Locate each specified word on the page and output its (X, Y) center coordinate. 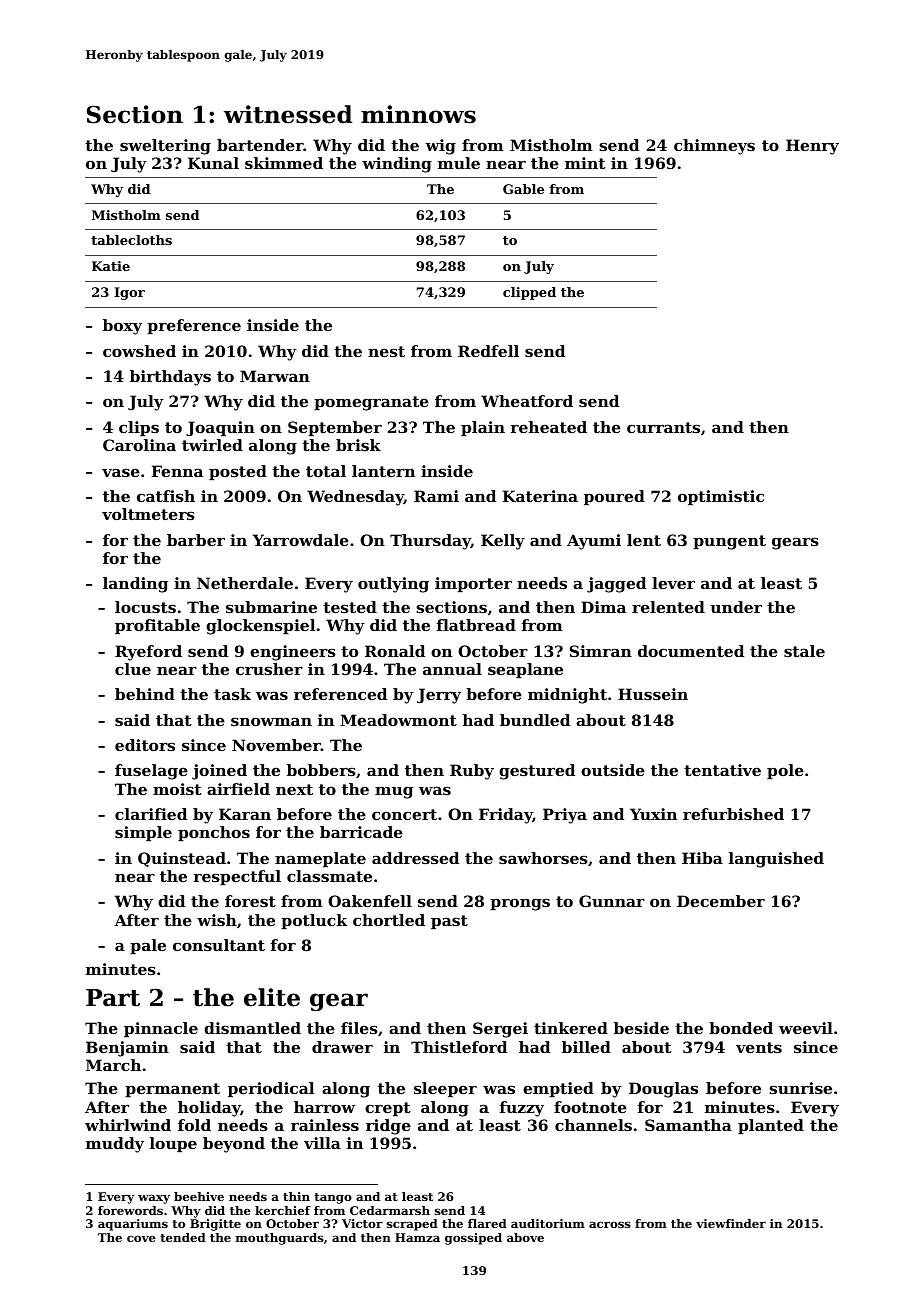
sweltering (165, 147)
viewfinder (731, 1223)
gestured (537, 772)
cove (141, 1238)
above (525, 1237)
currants (663, 427)
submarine (271, 607)
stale (804, 651)
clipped (529, 293)
